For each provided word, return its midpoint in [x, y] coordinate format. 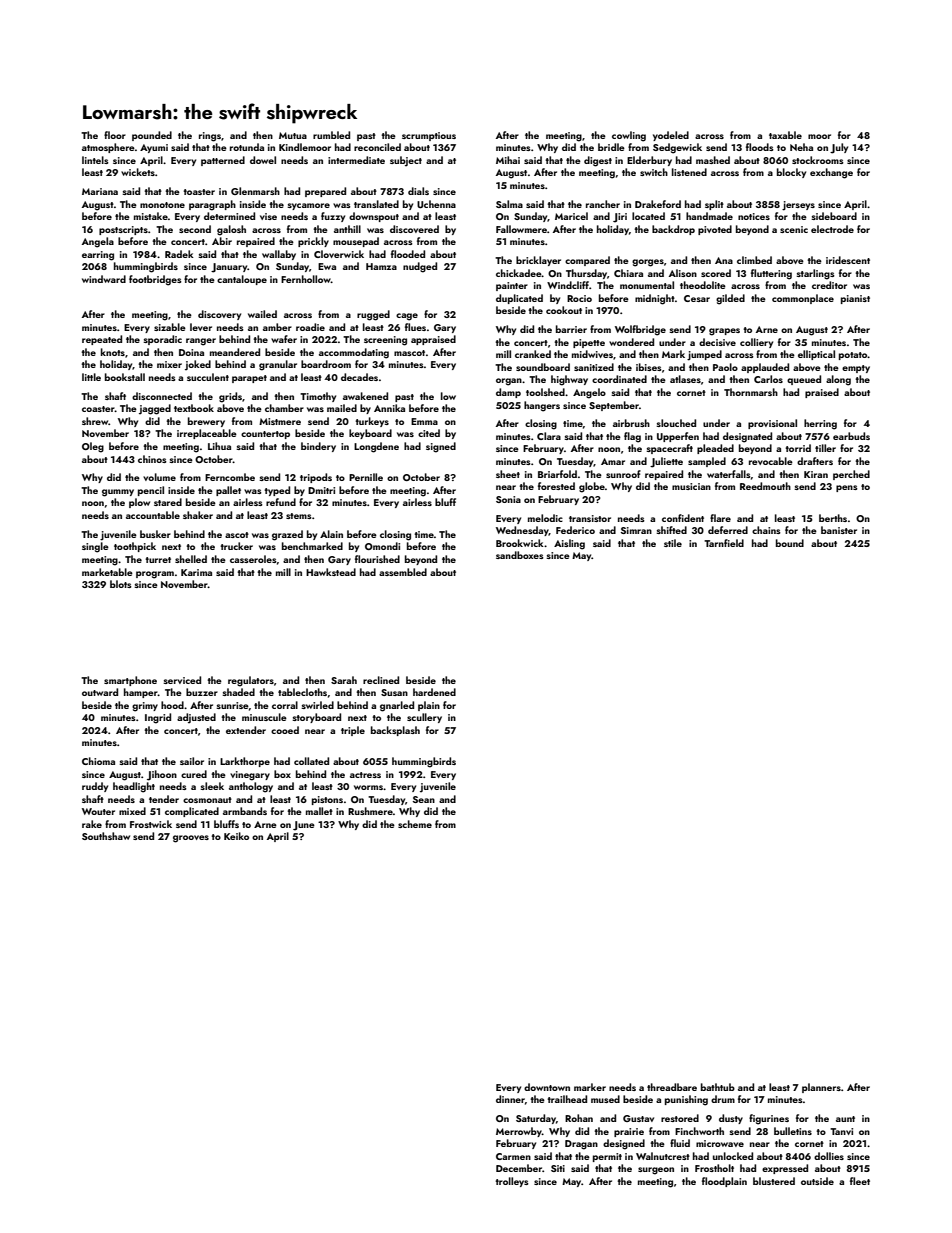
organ [509, 382]
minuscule [264, 717]
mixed [132, 811]
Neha [801, 147]
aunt [845, 1119]
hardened [434, 692]
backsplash [395, 731]
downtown [547, 1087]
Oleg [93, 447]
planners [821, 1088]
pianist [855, 299]
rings [210, 137]
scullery [424, 718]
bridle [611, 147]
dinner [510, 1099]
